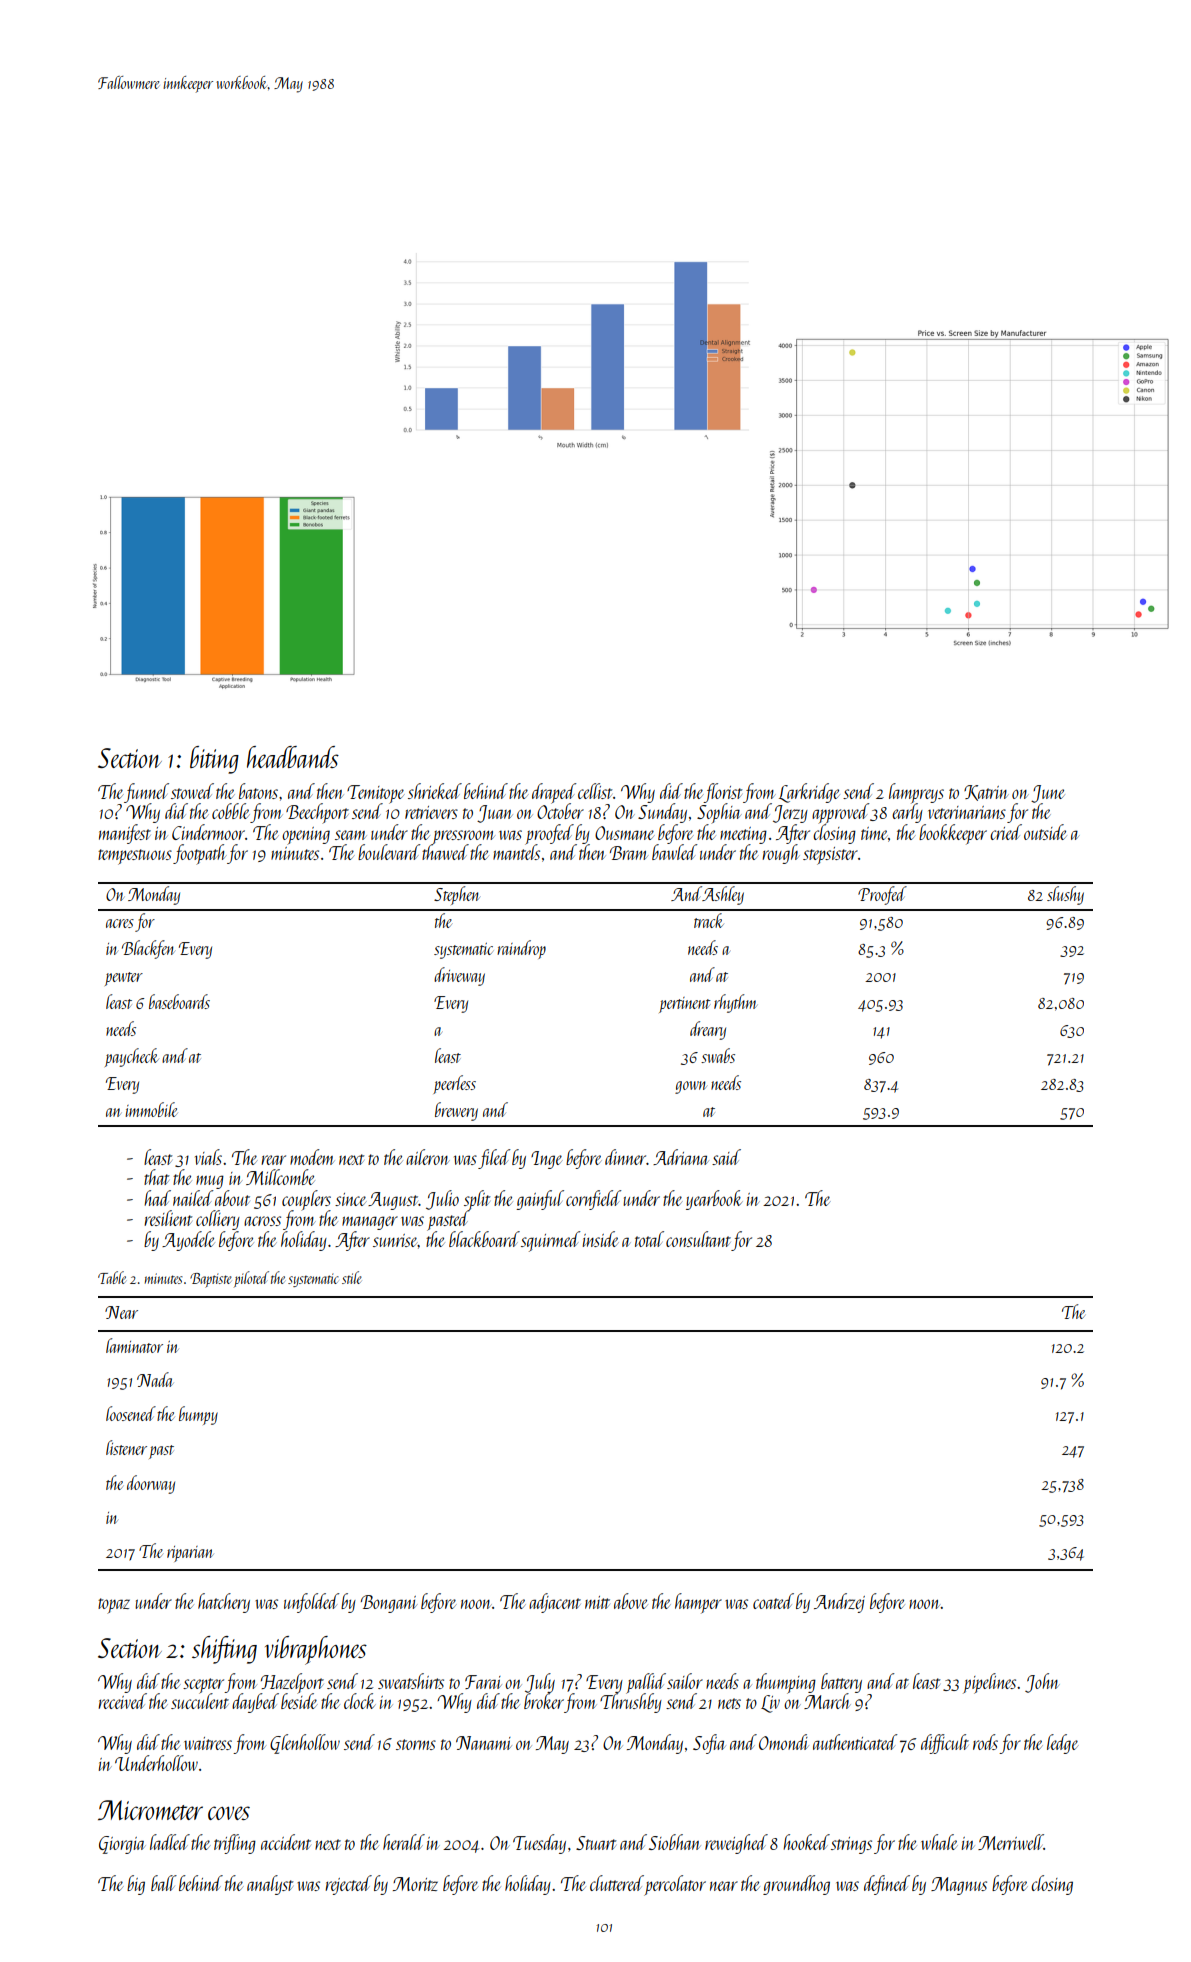 The width and height of the document is (1191, 1962). What do you see at coordinates (714, 1200) in the document?
I see `yearbook` at bounding box center [714, 1200].
